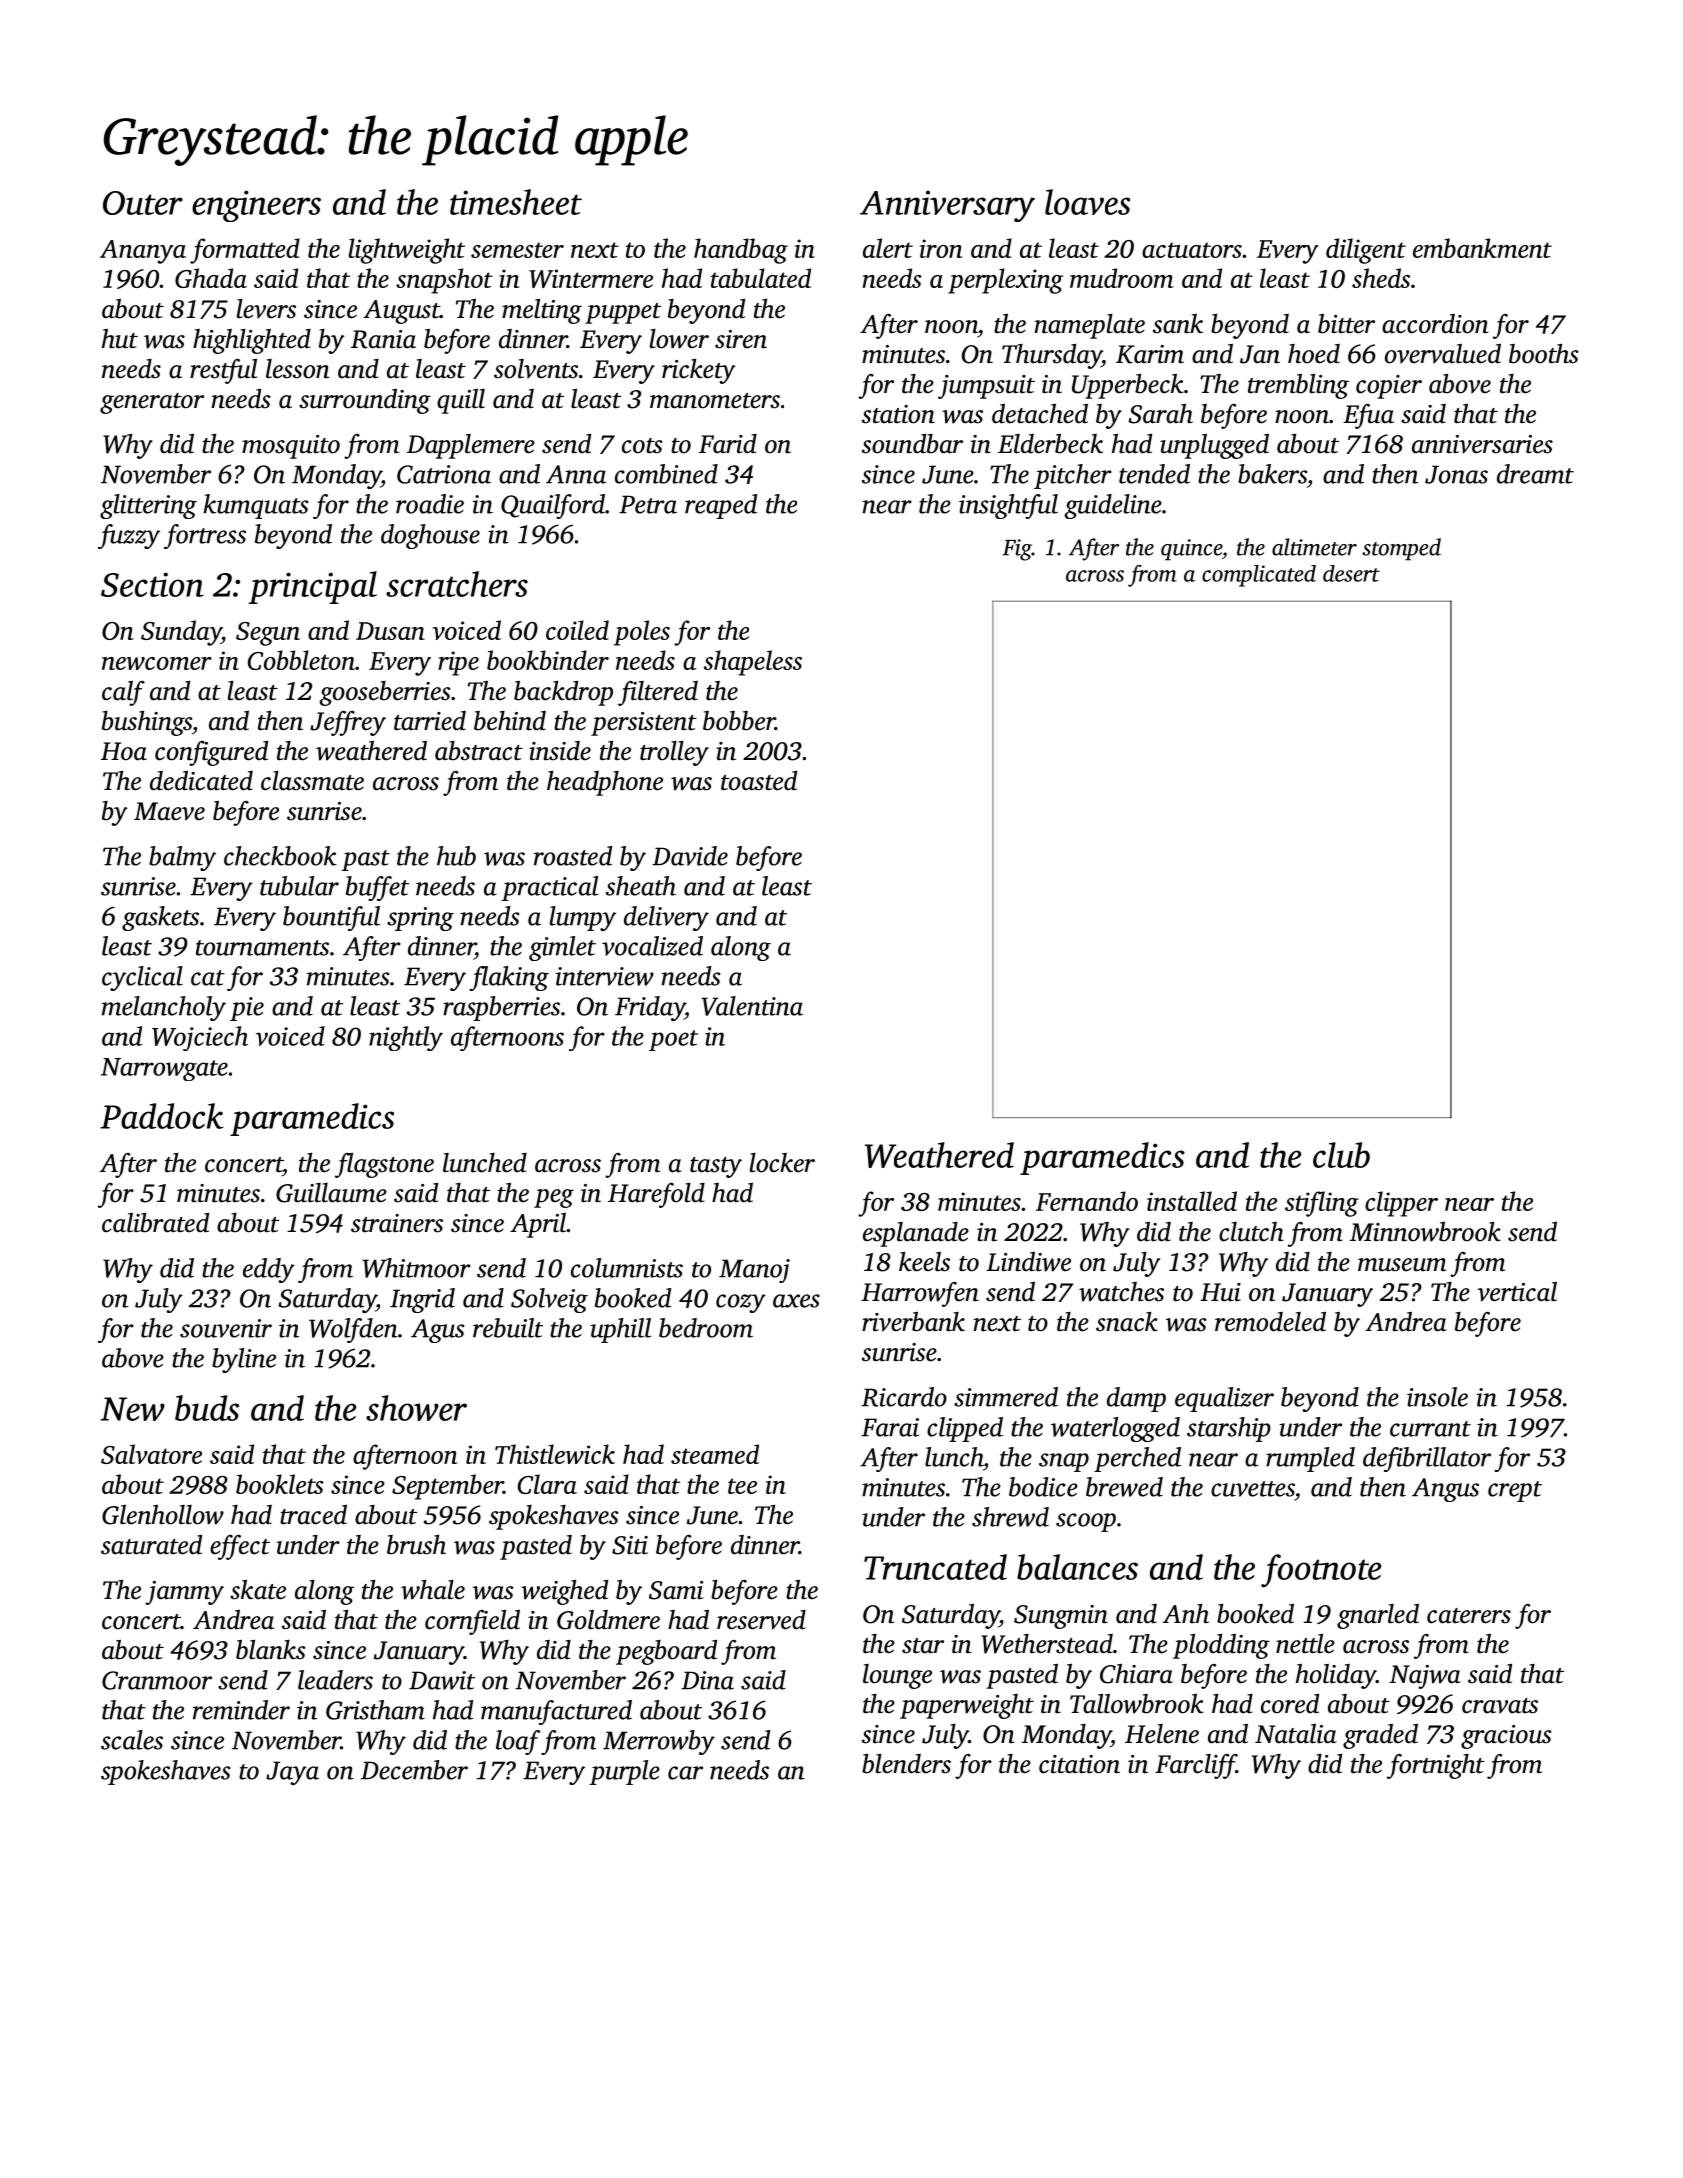 The image size is (1683, 2178). I want to click on stomped, so click(1401, 549).
